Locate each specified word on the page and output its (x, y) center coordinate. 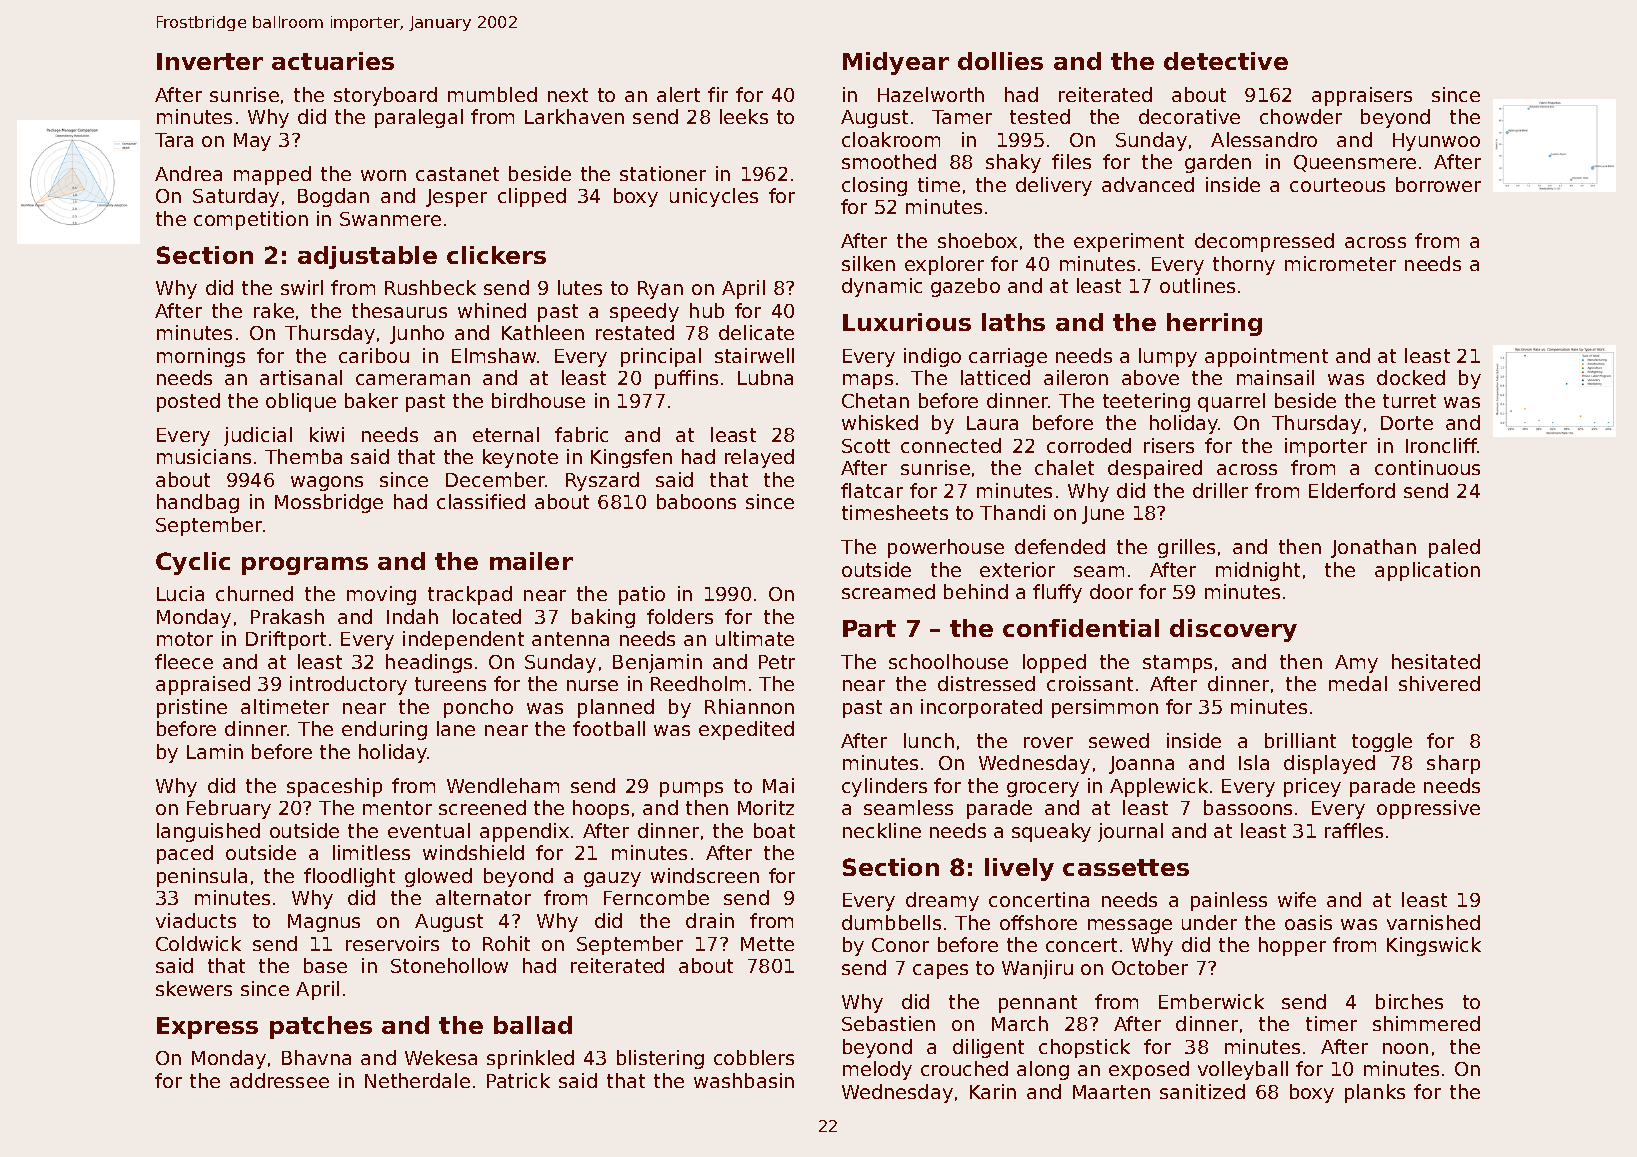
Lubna (765, 377)
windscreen (705, 875)
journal (1130, 832)
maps (868, 381)
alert (678, 94)
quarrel (1231, 402)
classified (481, 501)
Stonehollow (449, 965)
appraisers (1362, 96)
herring (1214, 324)
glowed (438, 877)
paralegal (419, 118)
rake (274, 310)
